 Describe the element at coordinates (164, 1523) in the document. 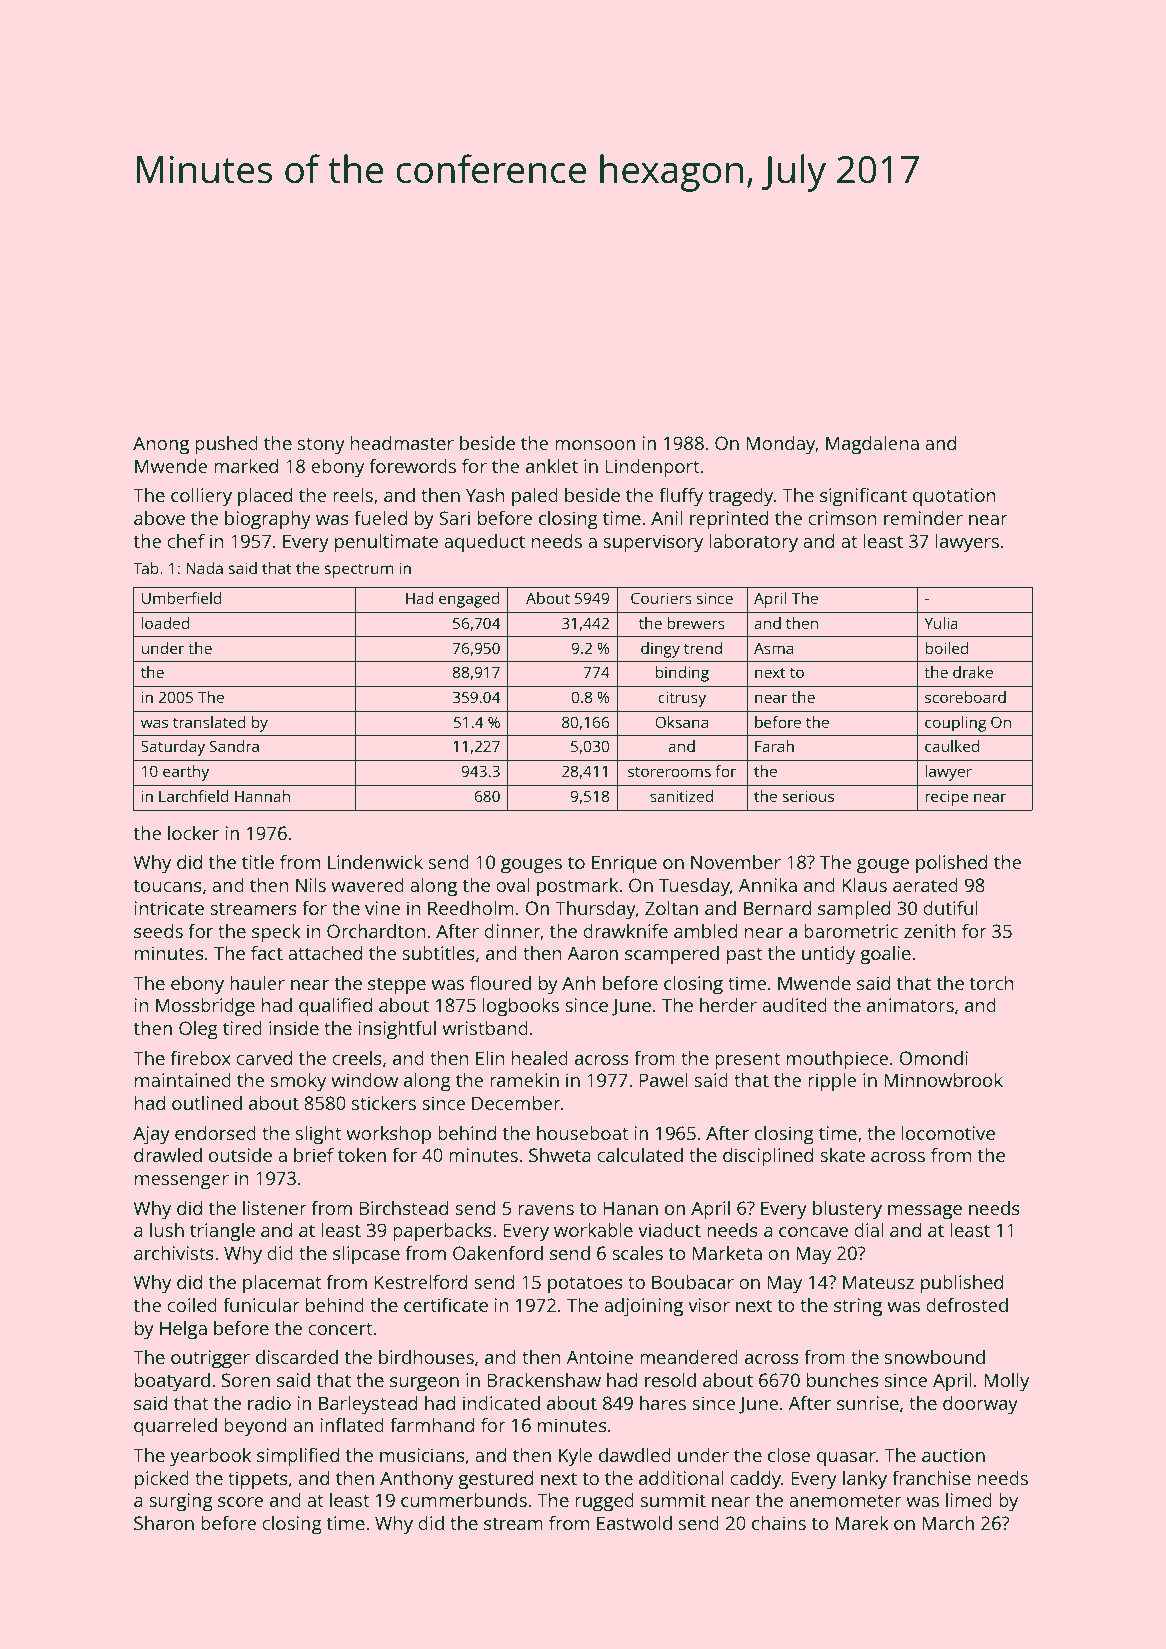

I see `Sharon` at that location.
